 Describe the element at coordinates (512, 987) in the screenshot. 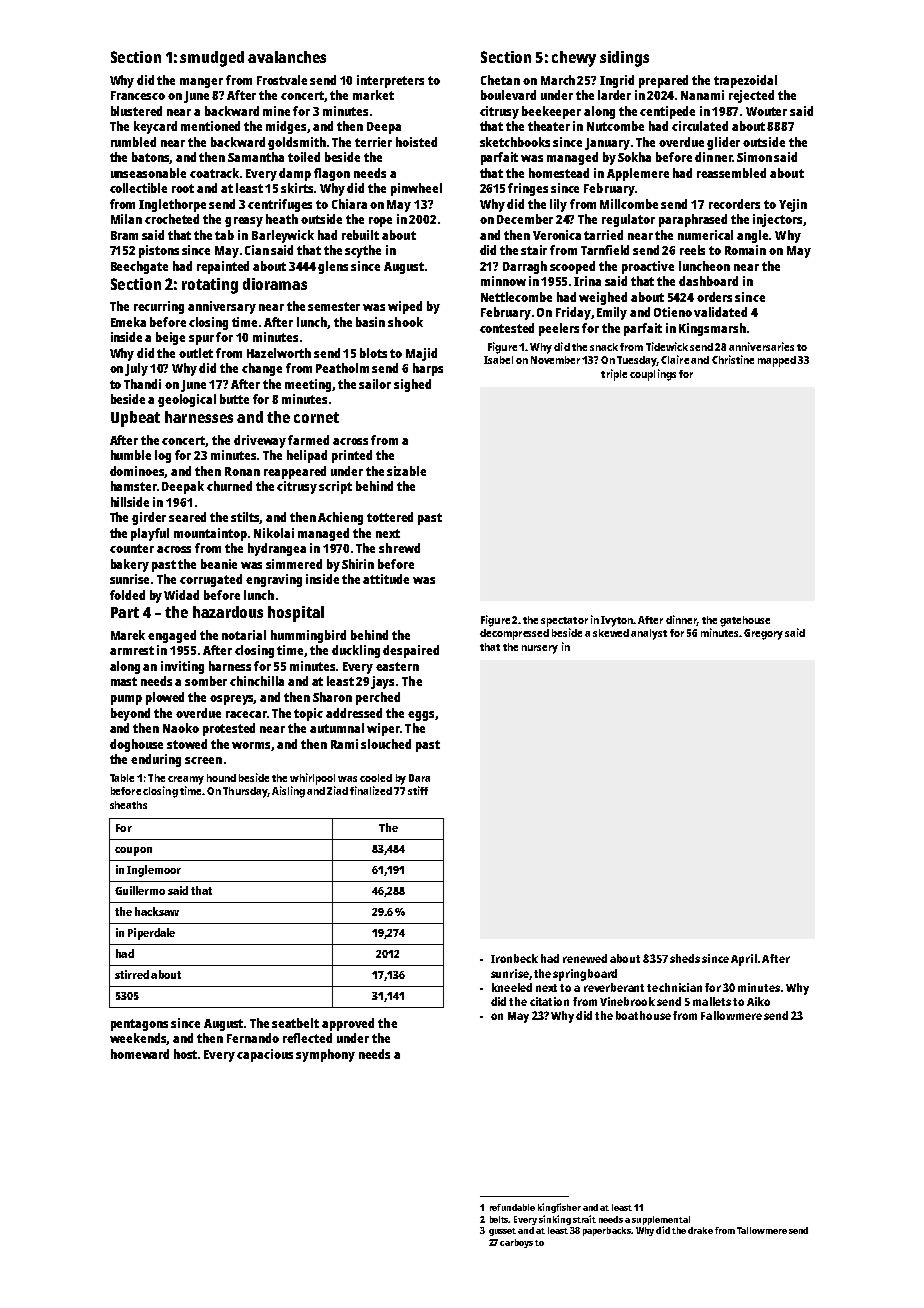

I see `kneeled` at that location.
